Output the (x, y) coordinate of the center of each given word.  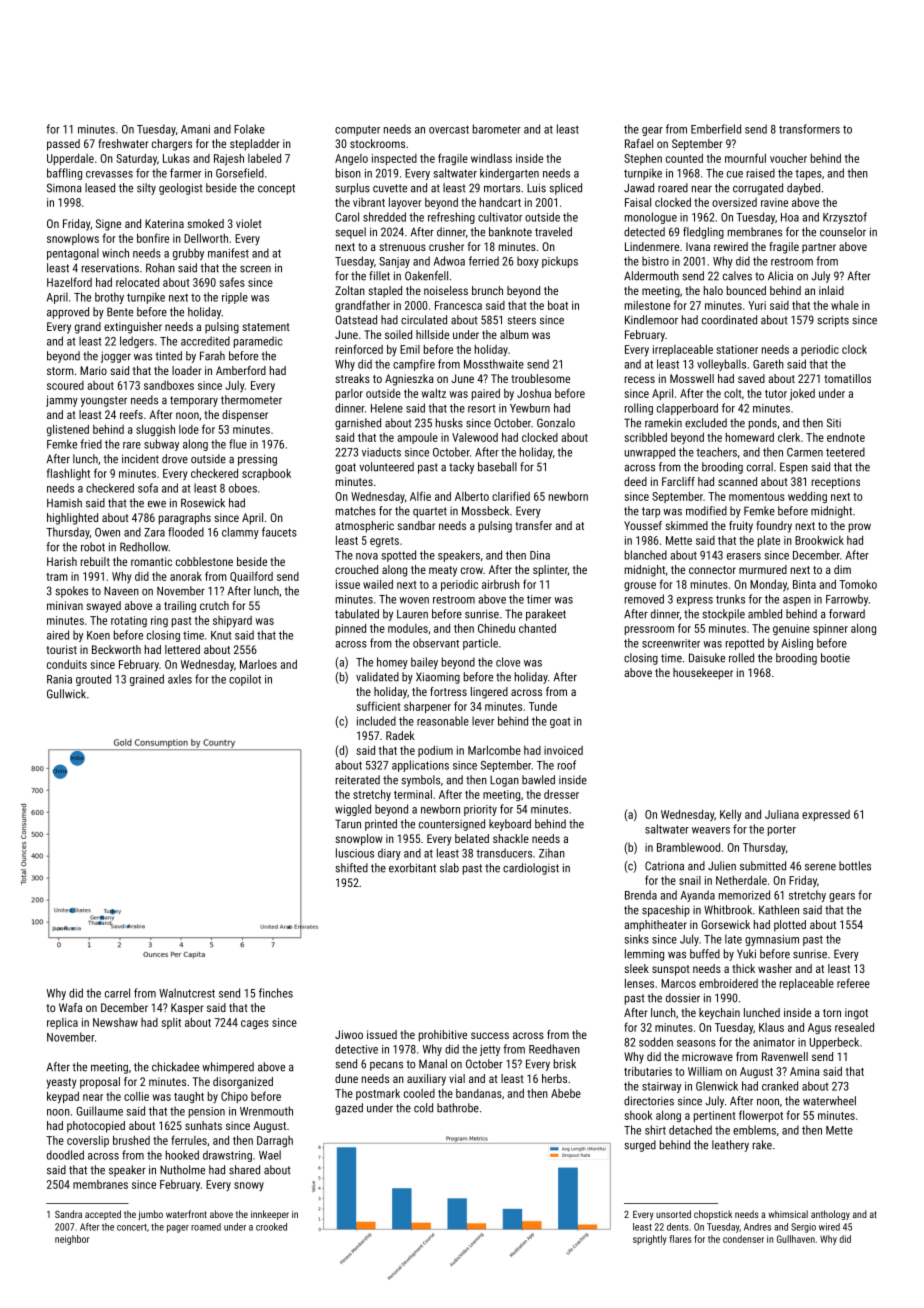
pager (178, 1229)
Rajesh (229, 160)
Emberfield (716, 129)
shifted (352, 868)
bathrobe (458, 1108)
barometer (497, 129)
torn (832, 1013)
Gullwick (66, 694)
